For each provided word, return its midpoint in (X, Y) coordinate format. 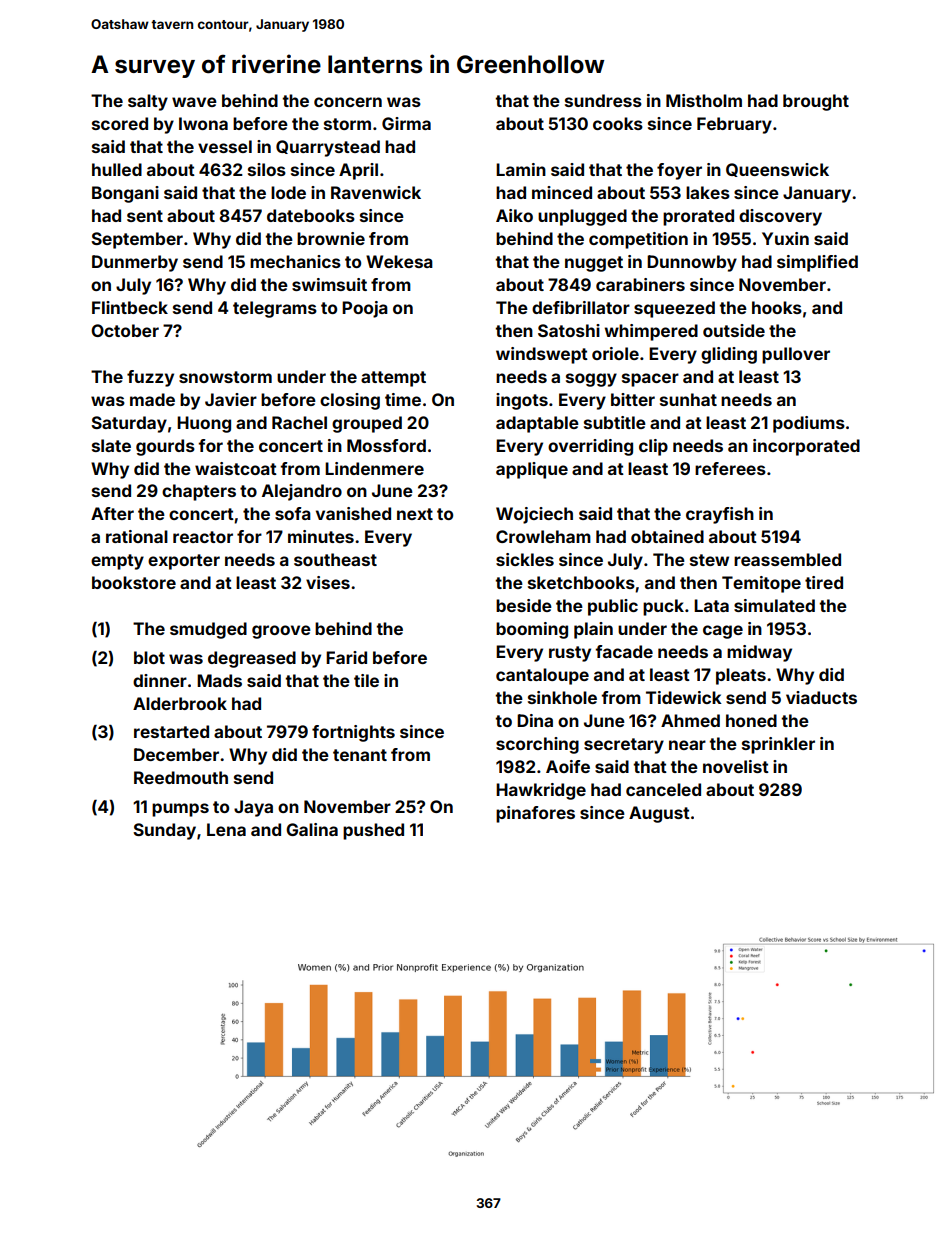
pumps (180, 810)
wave (194, 102)
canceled (663, 789)
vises (328, 582)
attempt (393, 379)
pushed (373, 831)
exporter (184, 562)
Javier (231, 399)
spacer (650, 380)
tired (824, 582)
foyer (679, 171)
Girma (406, 123)
